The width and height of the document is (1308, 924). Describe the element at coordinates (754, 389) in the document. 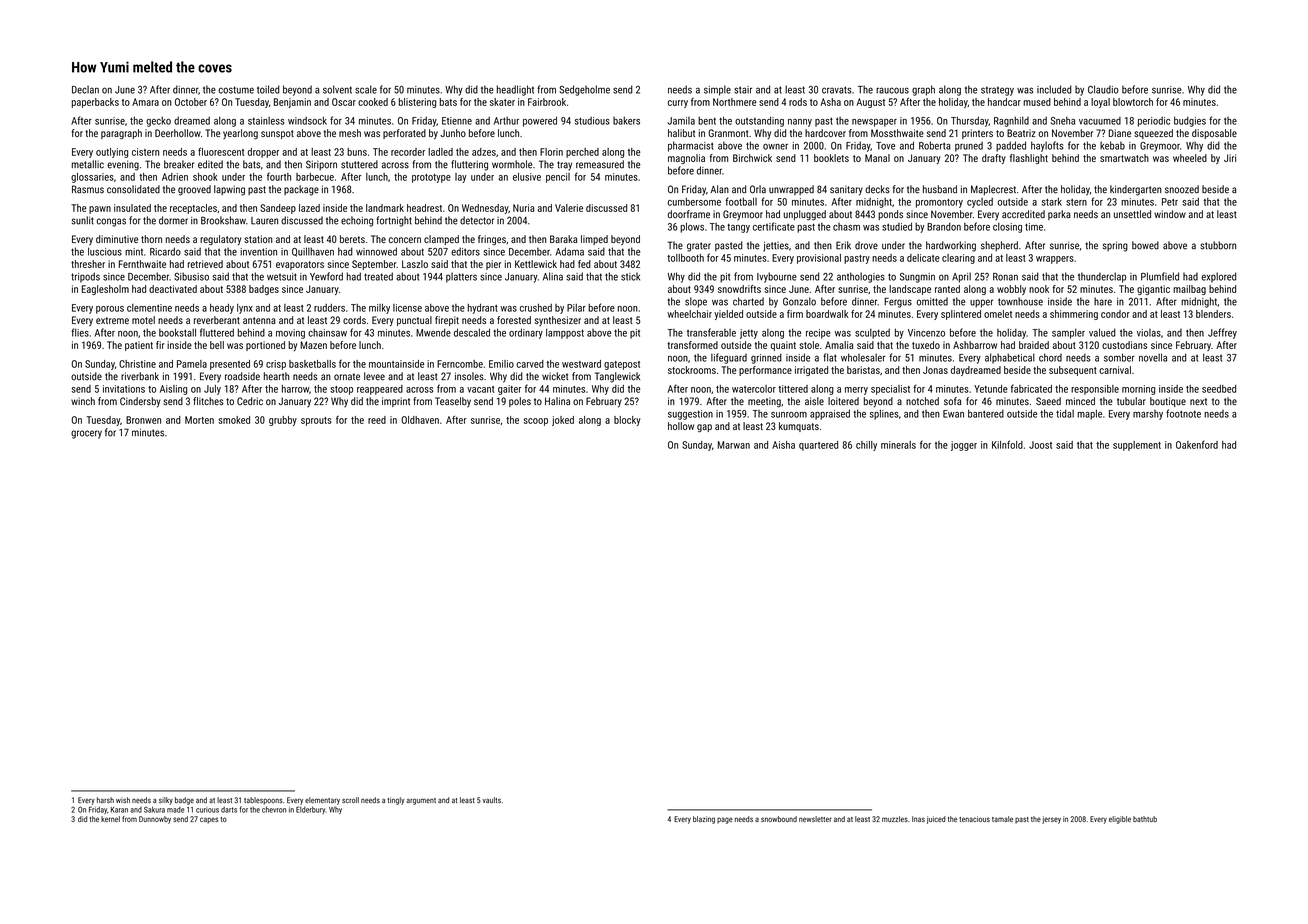

I see `watercolor` at that location.
